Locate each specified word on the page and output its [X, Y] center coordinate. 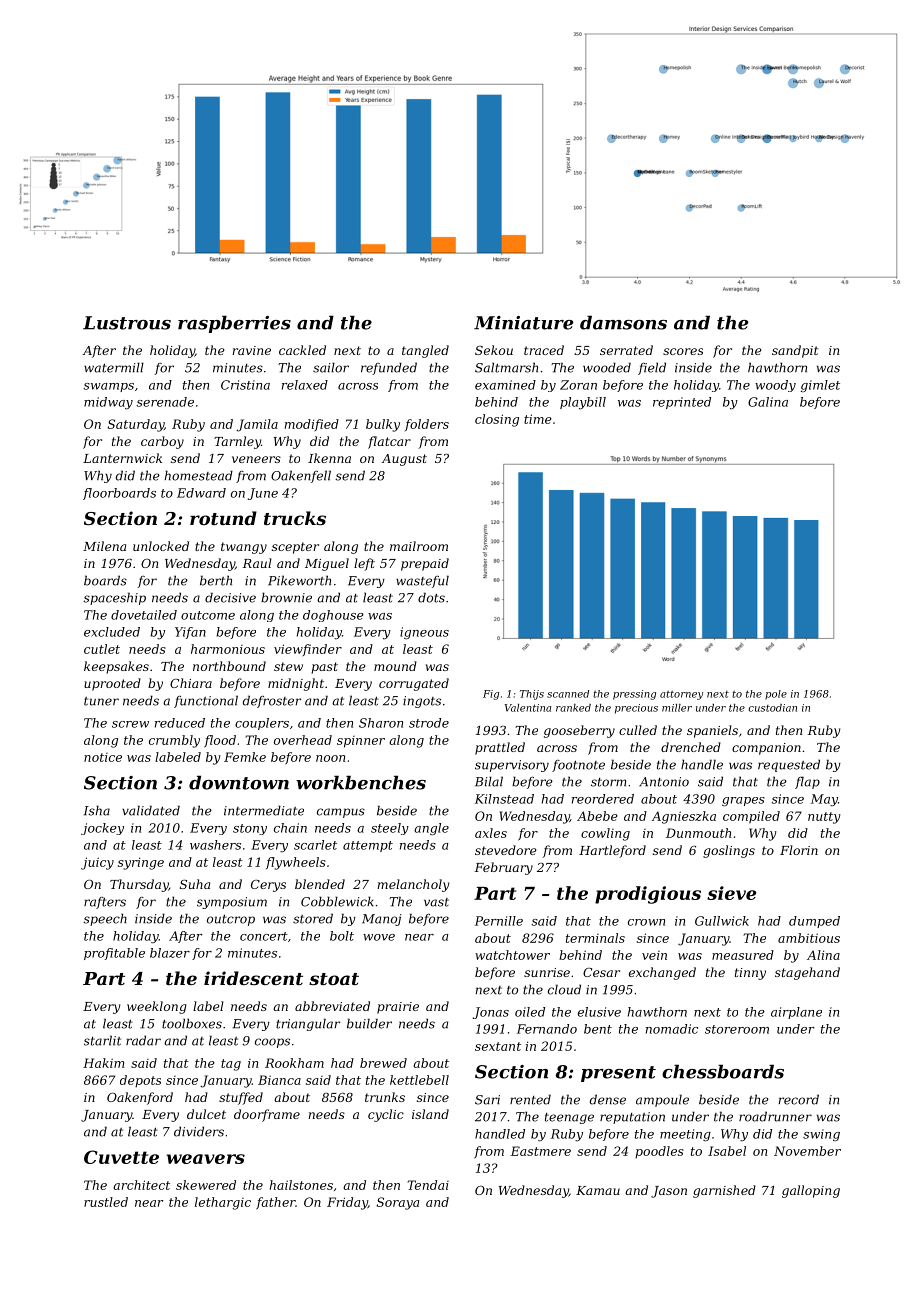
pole [776, 695]
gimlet [820, 386]
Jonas [491, 1013]
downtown [239, 782]
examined [505, 385]
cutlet [102, 649]
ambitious [809, 938]
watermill [114, 367]
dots [431, 597]
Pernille [499, 921]
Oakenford [140, 1098]
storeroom [737, 1029]
